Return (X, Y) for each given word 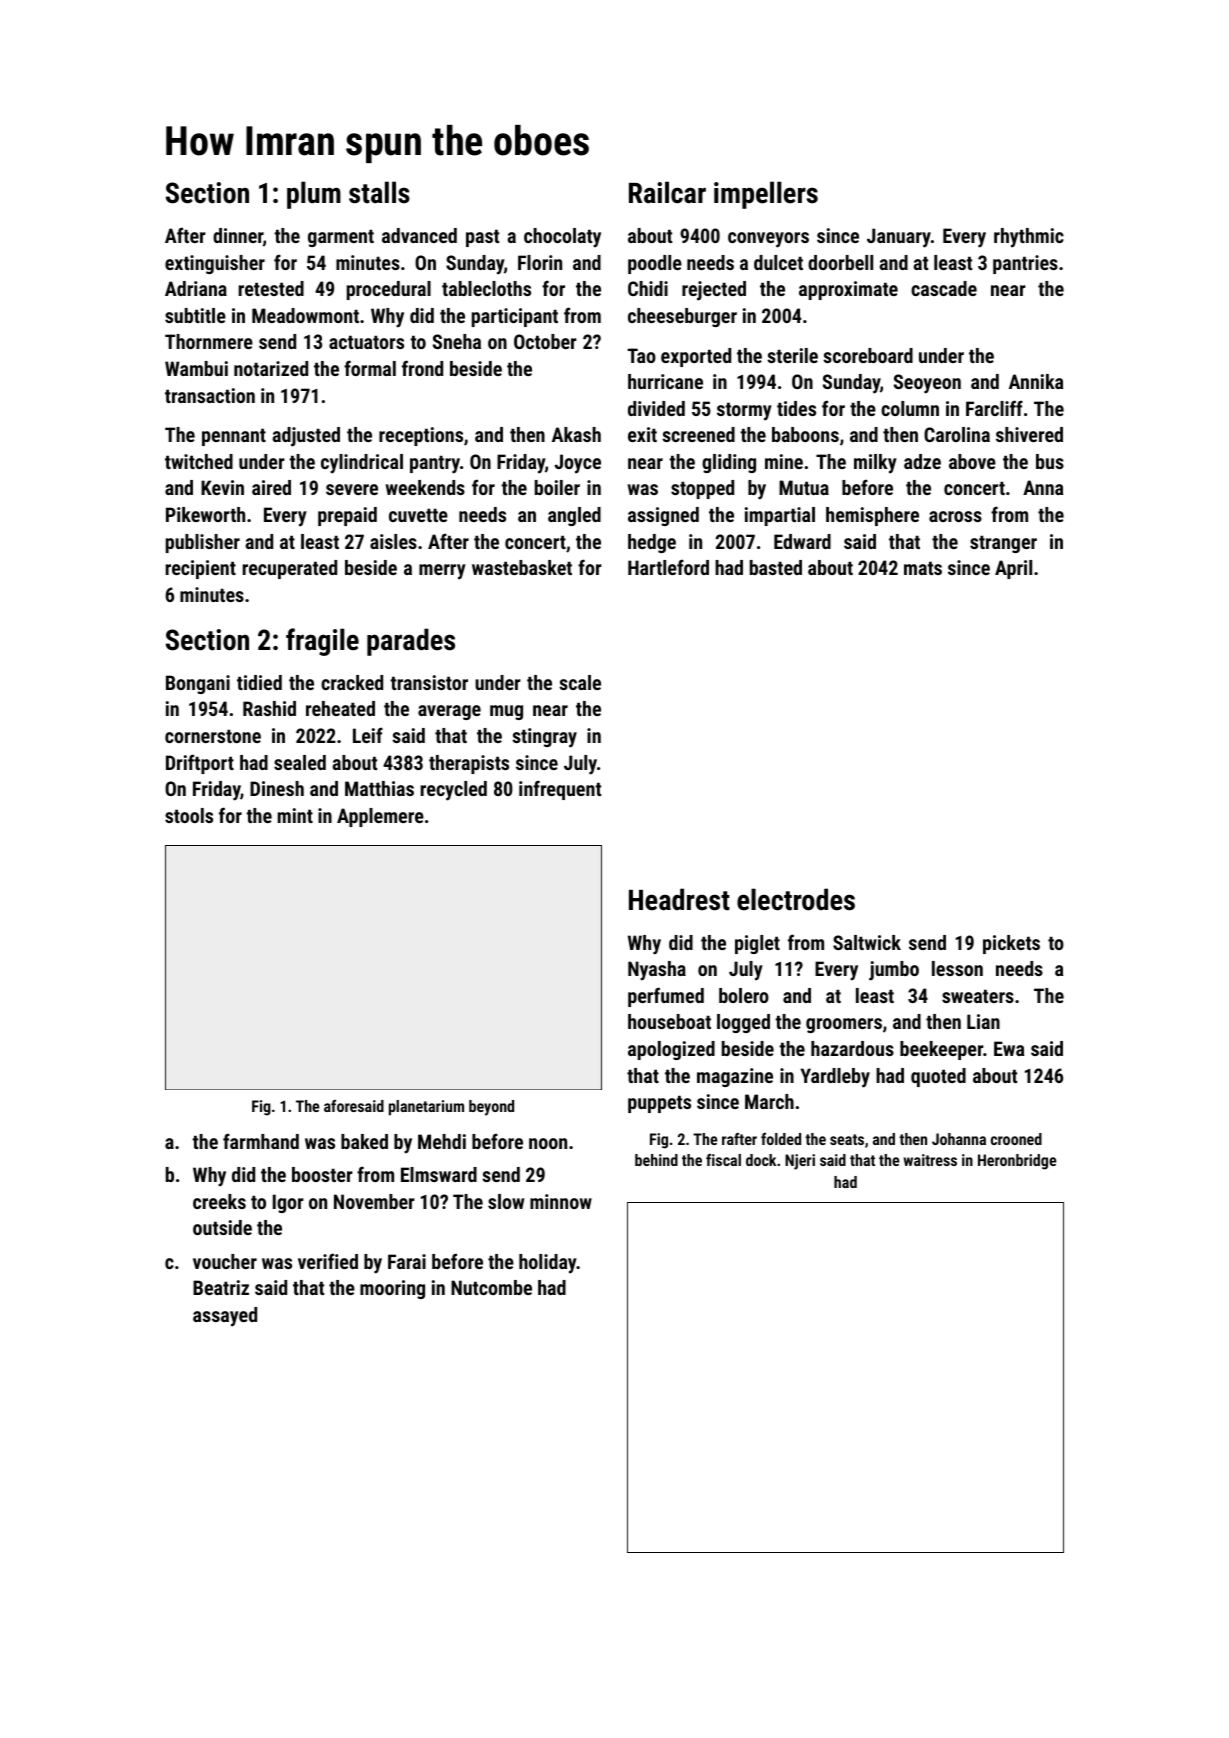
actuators (366, 342)
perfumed (666, 997)
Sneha (457, 341)
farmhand (261, 1141)
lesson (957, 968)
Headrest (679, 899)
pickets (1011, 944)
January (899, 238)
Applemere (380, 817)
